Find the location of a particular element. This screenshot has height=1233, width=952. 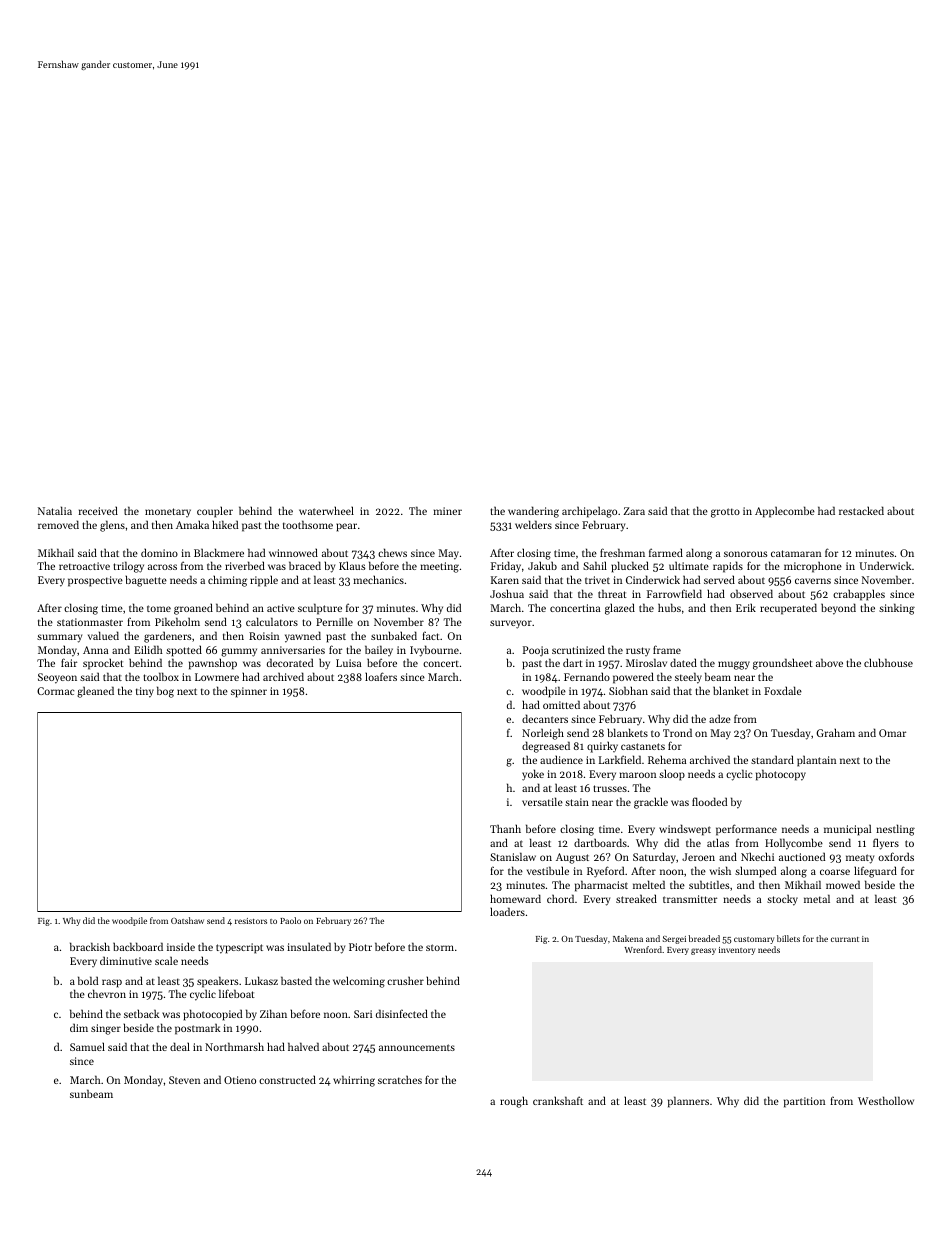

Samuel is located at coordinates (87, 1046).
